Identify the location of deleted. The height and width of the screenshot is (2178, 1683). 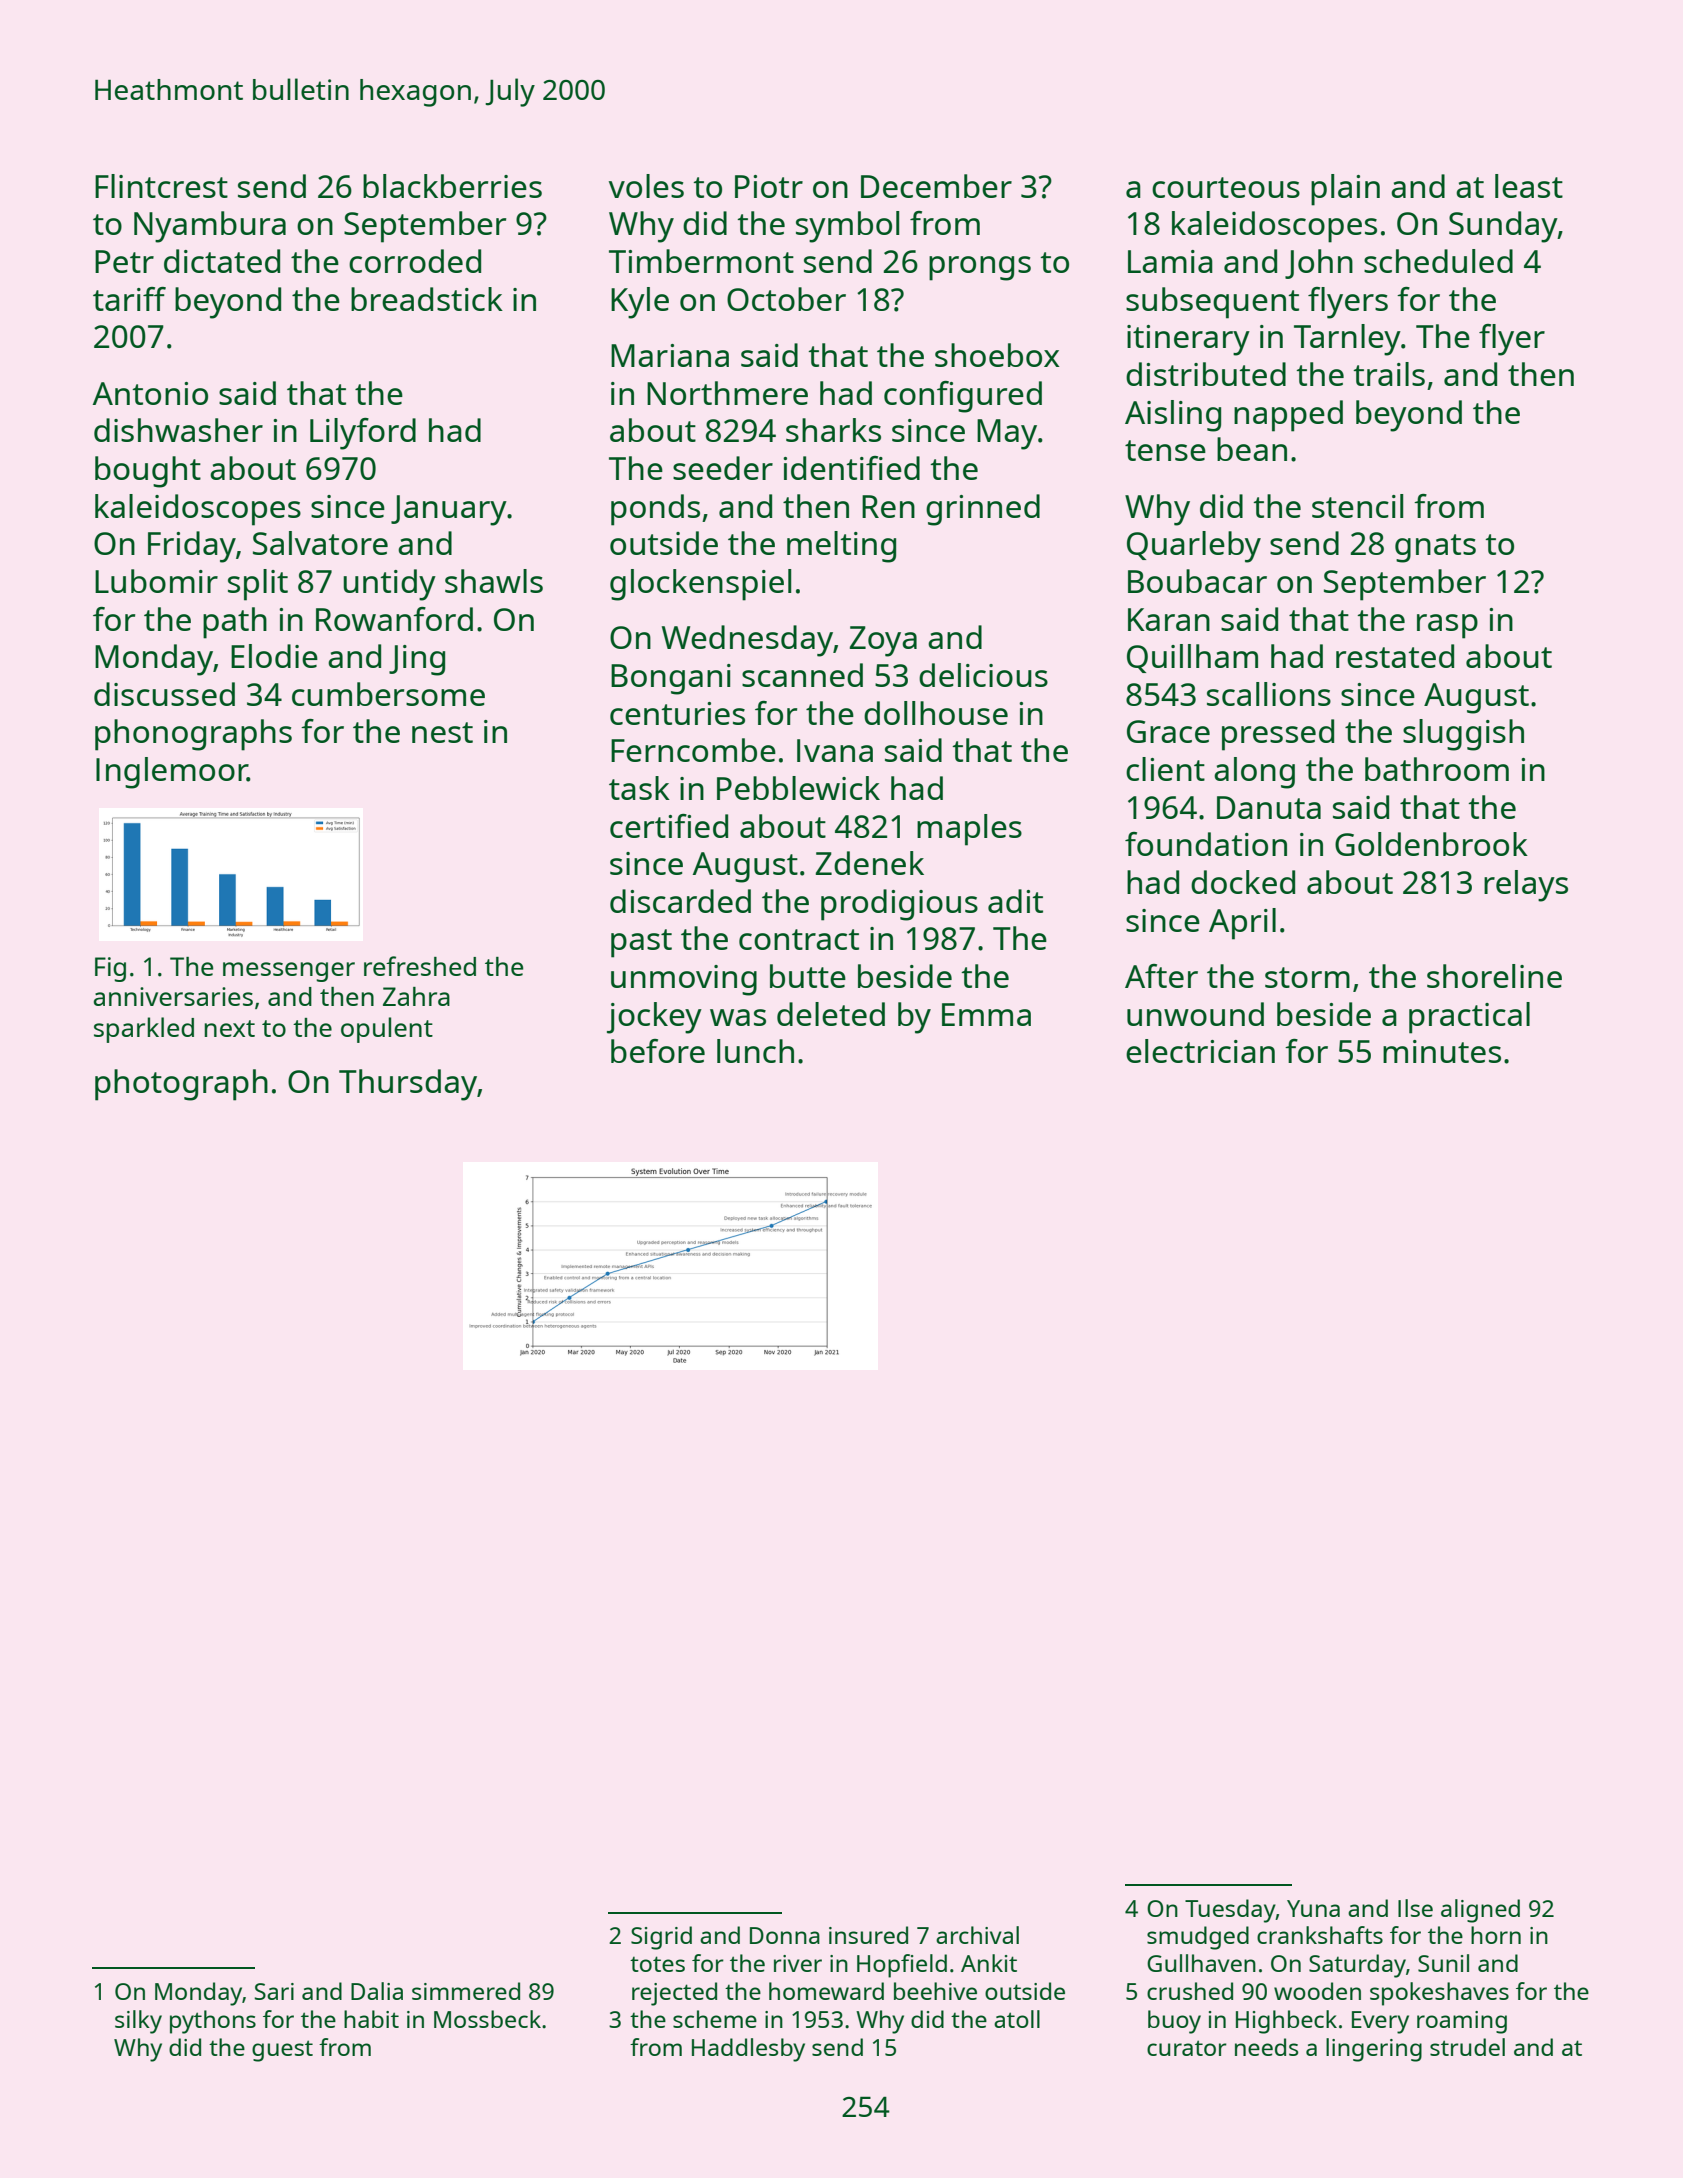
(831, 1014).
